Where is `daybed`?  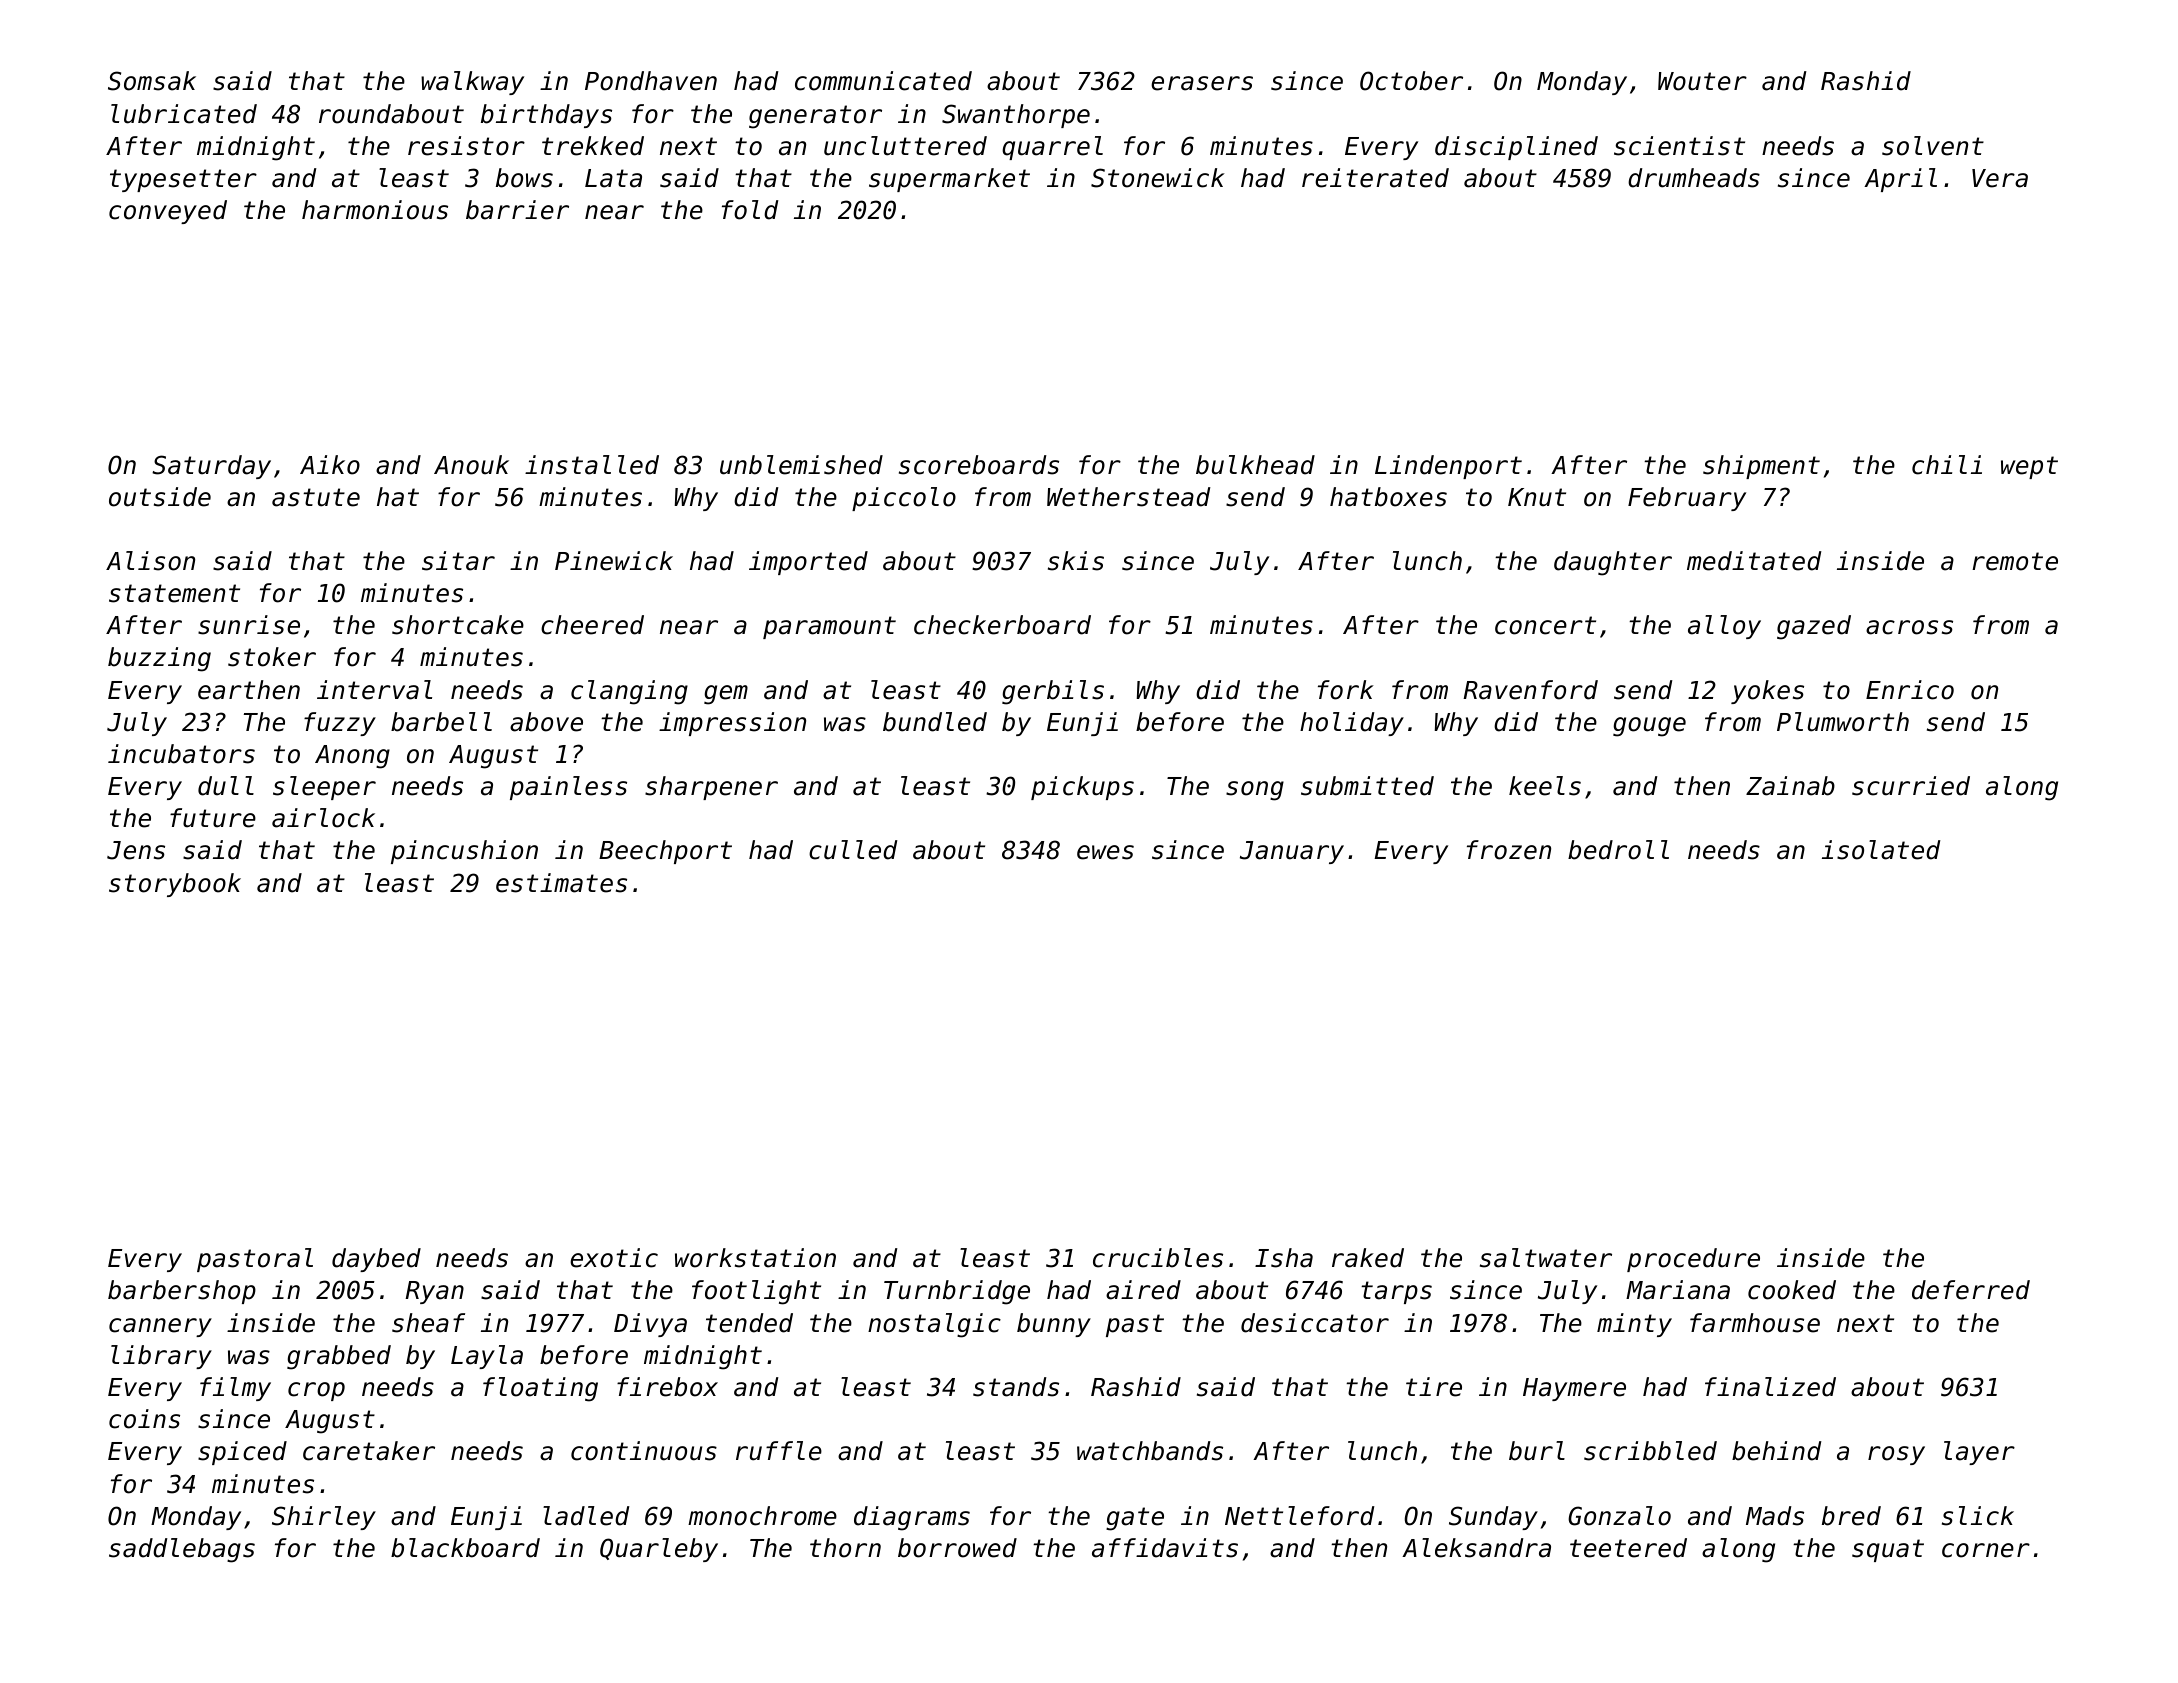 daybed is located at coordinates (376, 1260).
